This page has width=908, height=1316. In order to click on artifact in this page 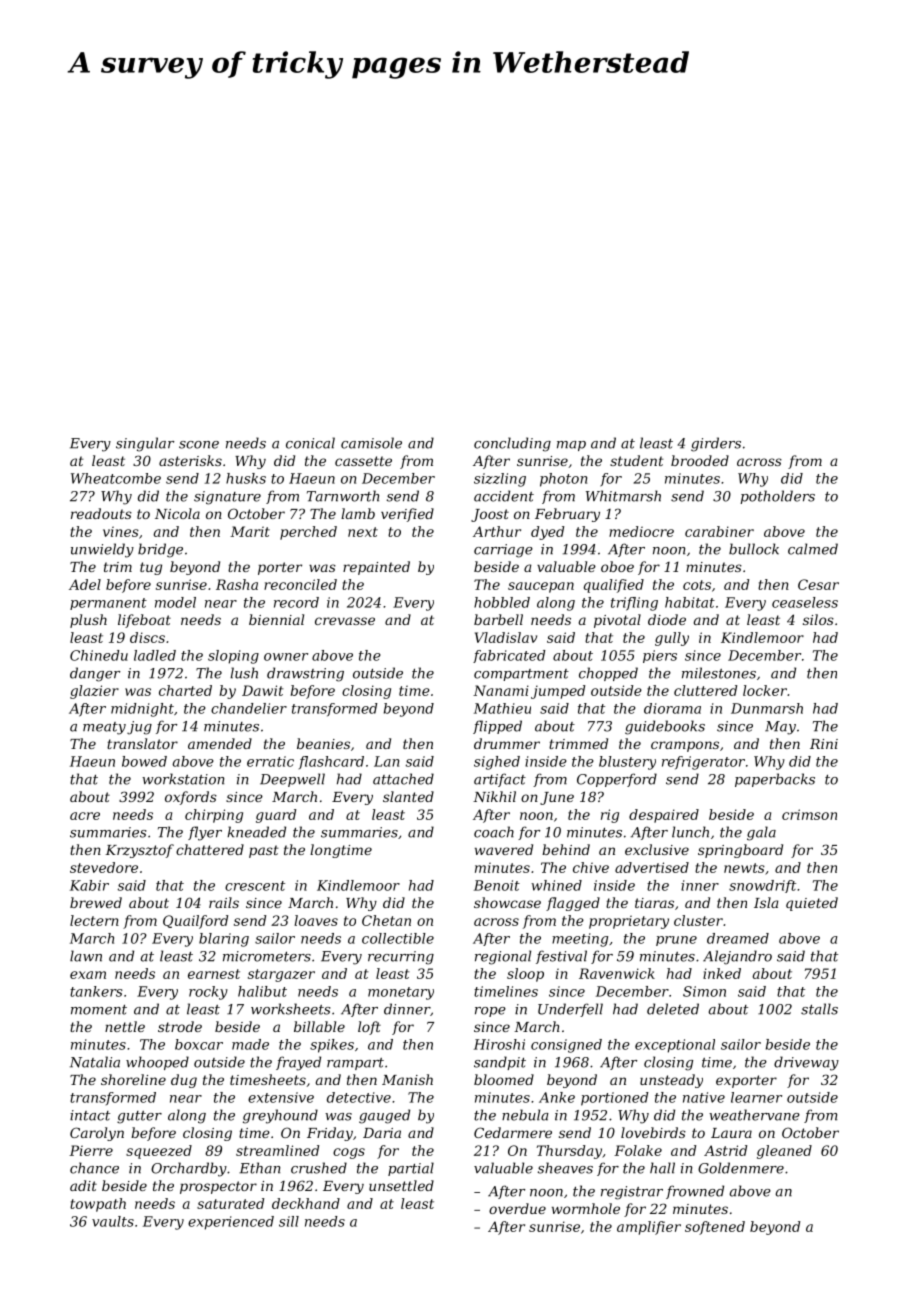, I will do `click(500, 780)`.
